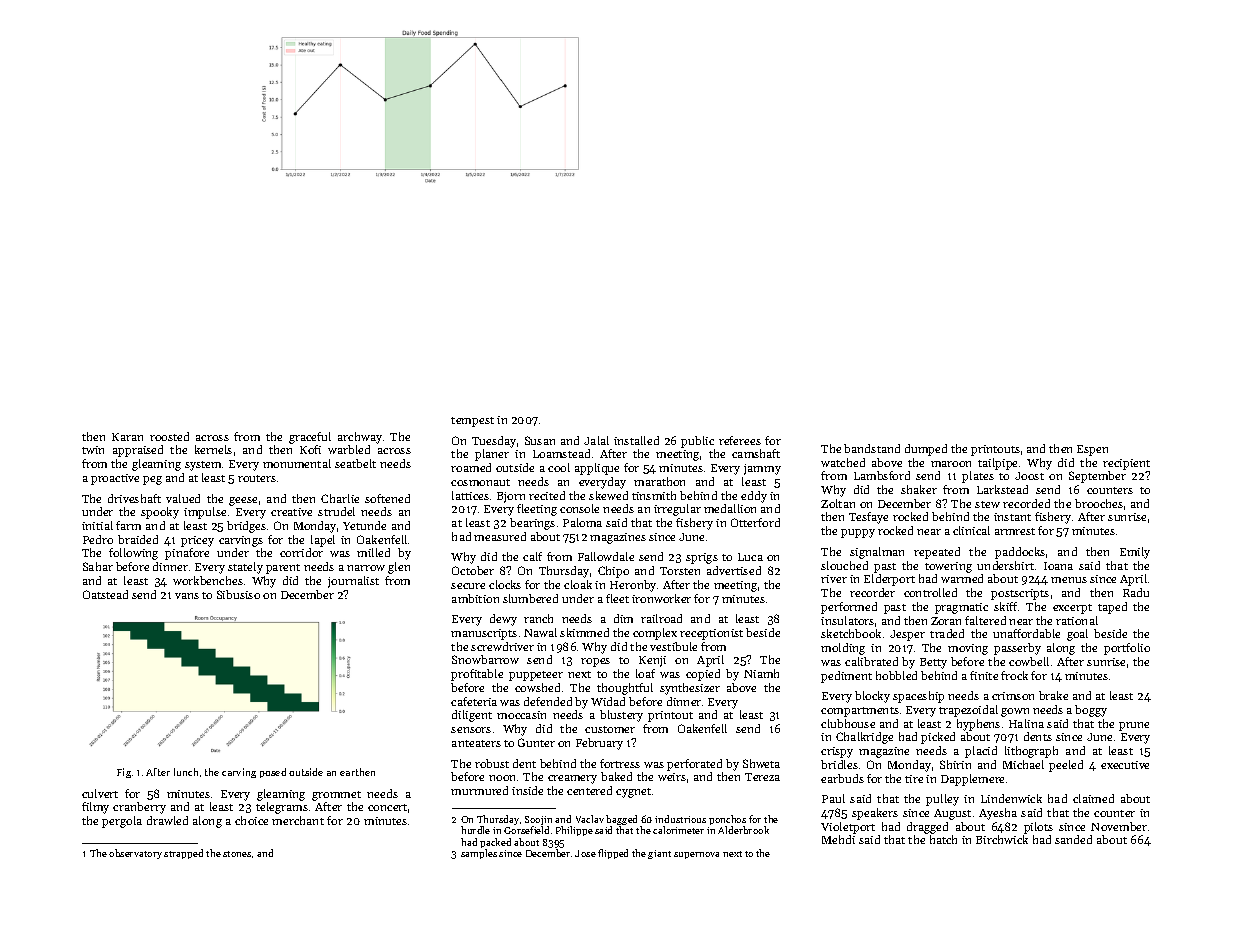 This page has width=1233, height=952. I want to click on hatch, so click(943, 839).
